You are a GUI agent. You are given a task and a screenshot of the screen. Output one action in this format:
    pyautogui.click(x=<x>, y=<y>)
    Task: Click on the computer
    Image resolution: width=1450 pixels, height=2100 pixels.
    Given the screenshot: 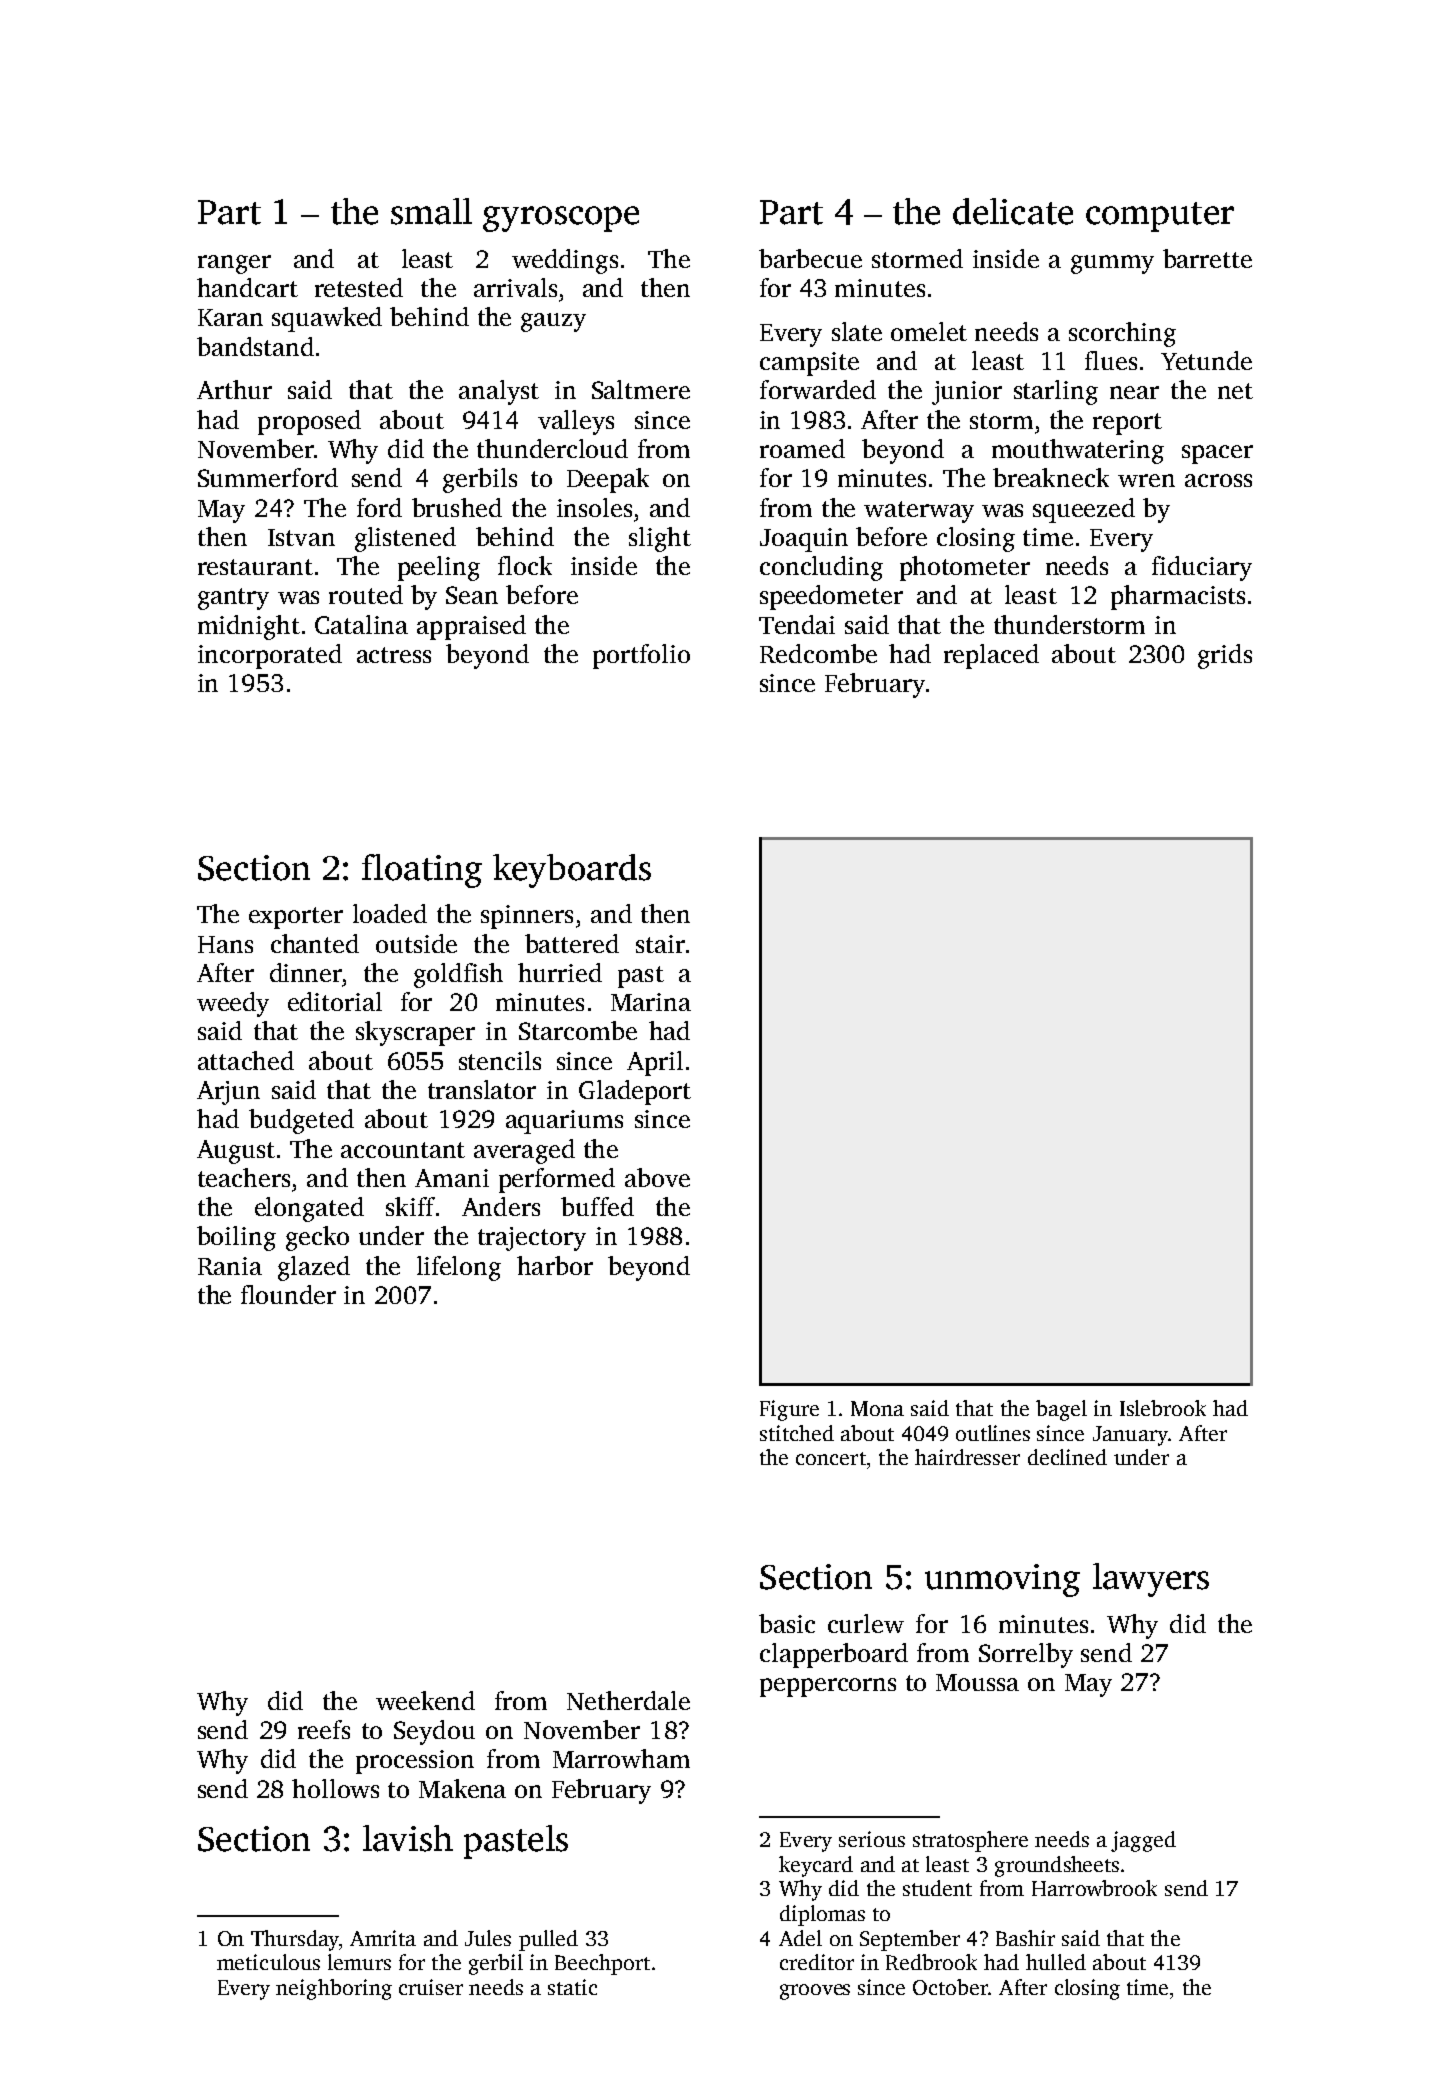 What is the action you would take?
    pyautogui.click(x=1160, y=217)
